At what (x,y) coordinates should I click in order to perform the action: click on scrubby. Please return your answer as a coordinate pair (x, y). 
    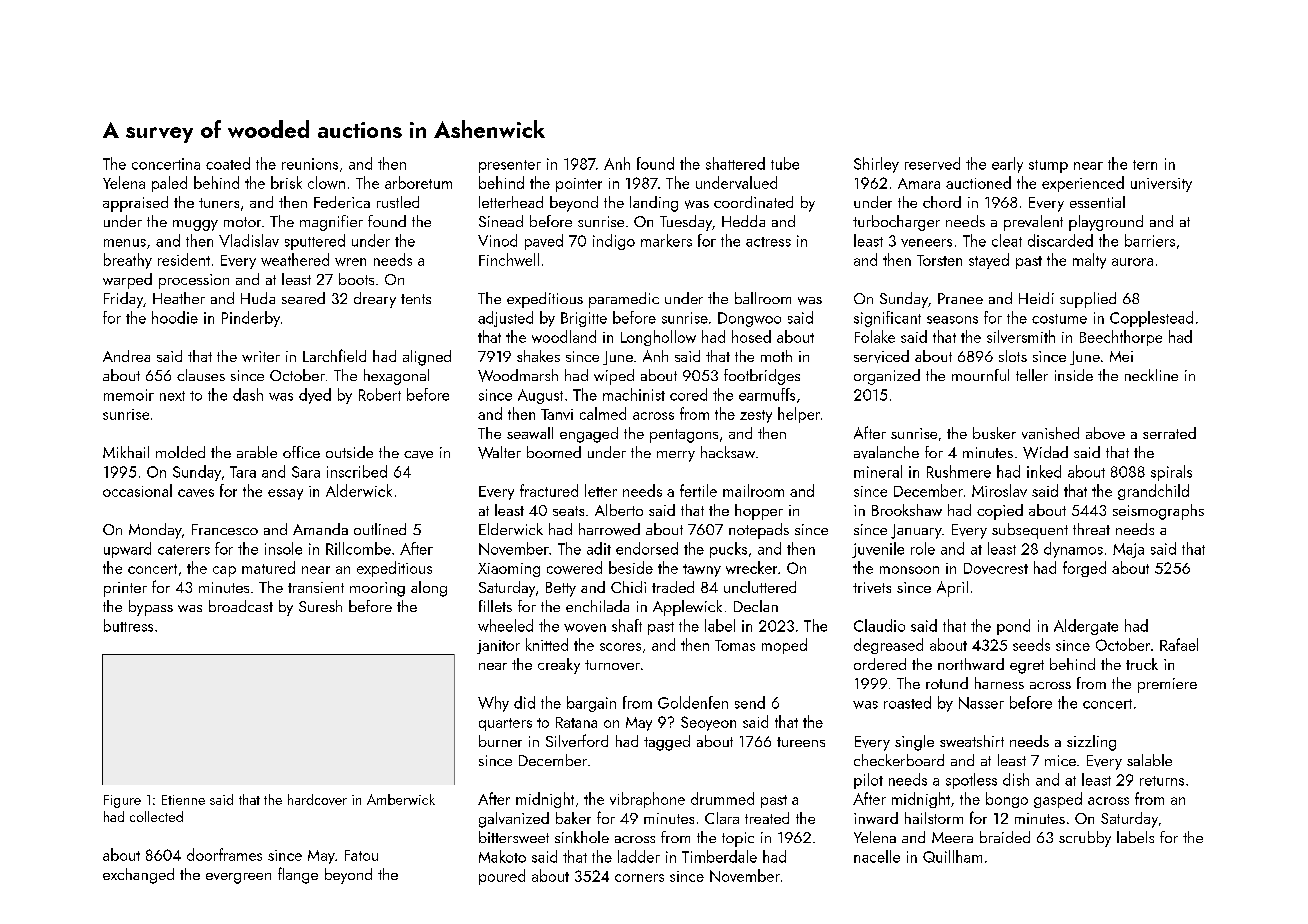
    Looking at the image, I should click on (1085, 839).
